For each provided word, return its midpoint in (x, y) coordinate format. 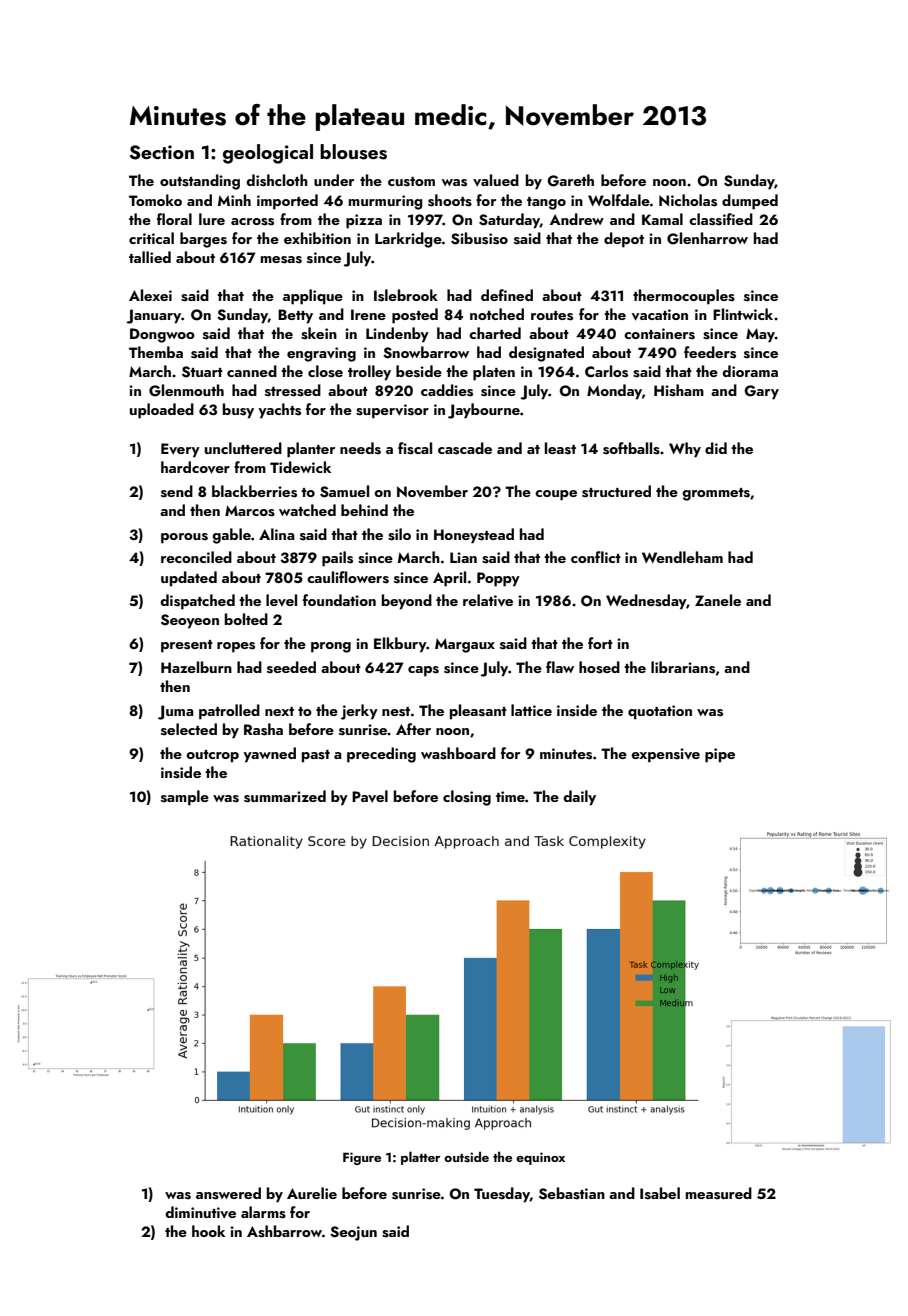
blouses (353, 152)
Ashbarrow (284, 1231)
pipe (720, 755)
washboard (458, 753)
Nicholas (688, 200)
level (281, 600)
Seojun (353, 1233)
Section (162, 152)
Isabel (660, 1193)
